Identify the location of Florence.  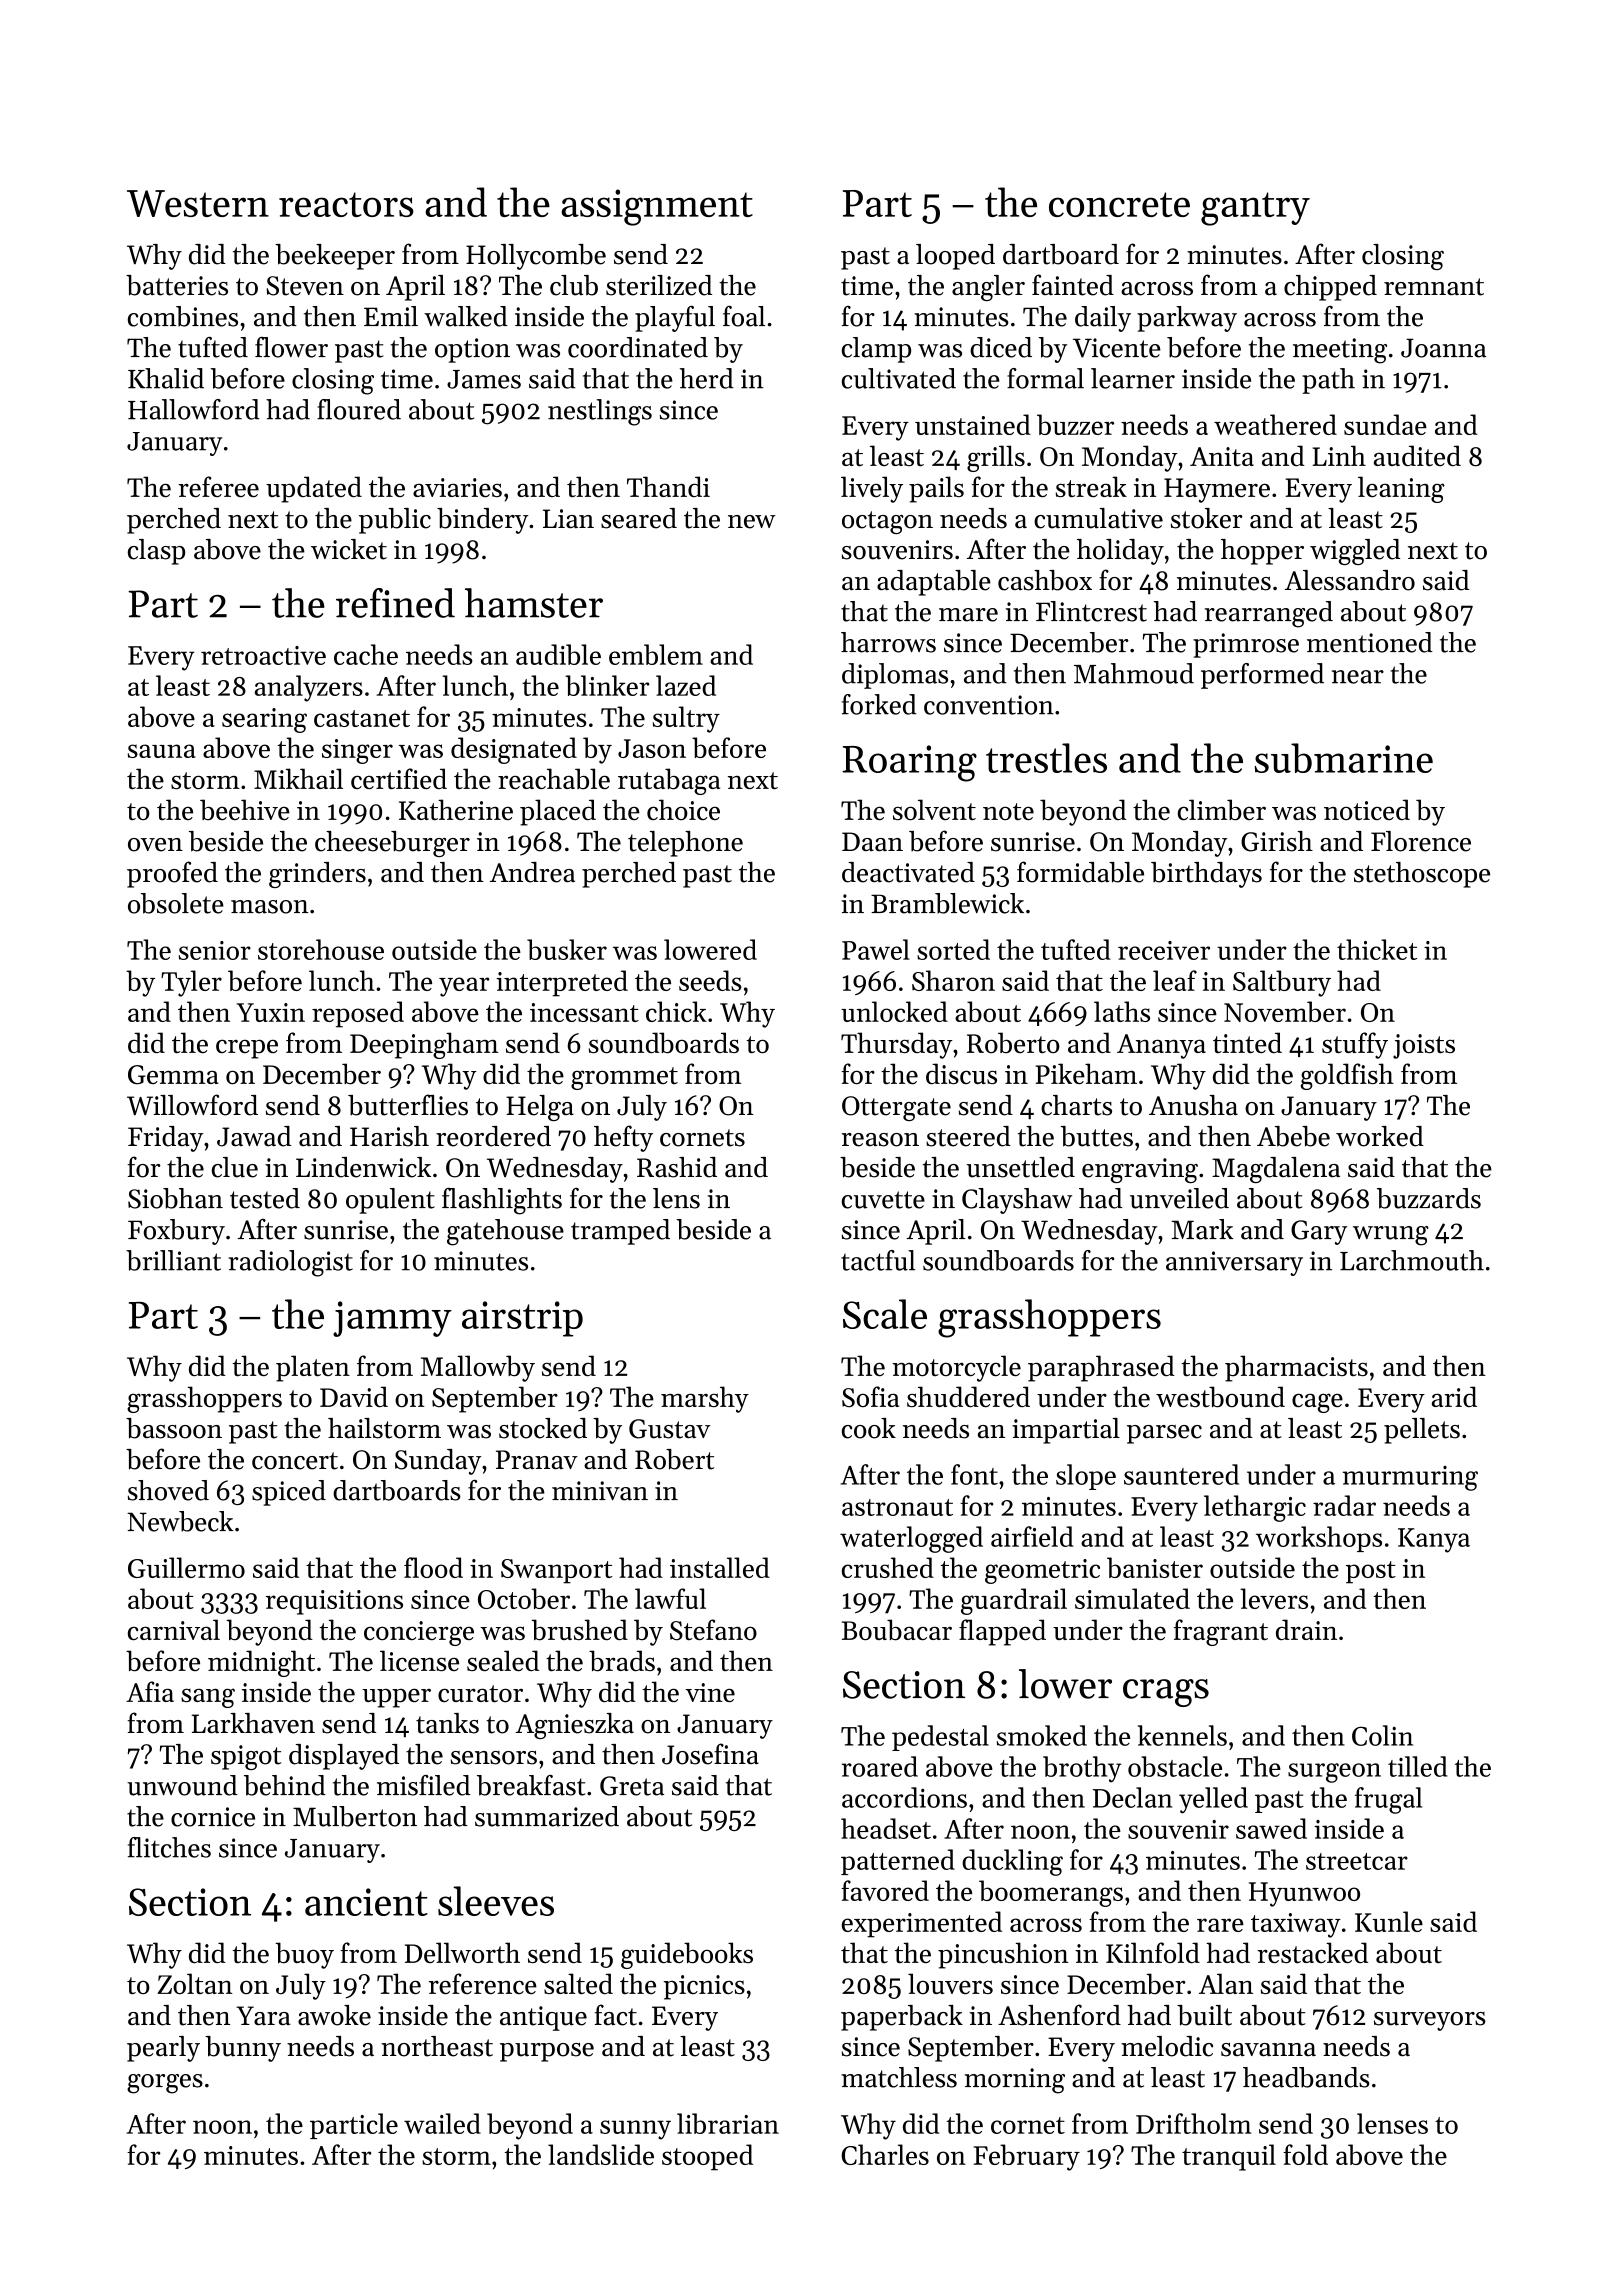
(1421, 841).
